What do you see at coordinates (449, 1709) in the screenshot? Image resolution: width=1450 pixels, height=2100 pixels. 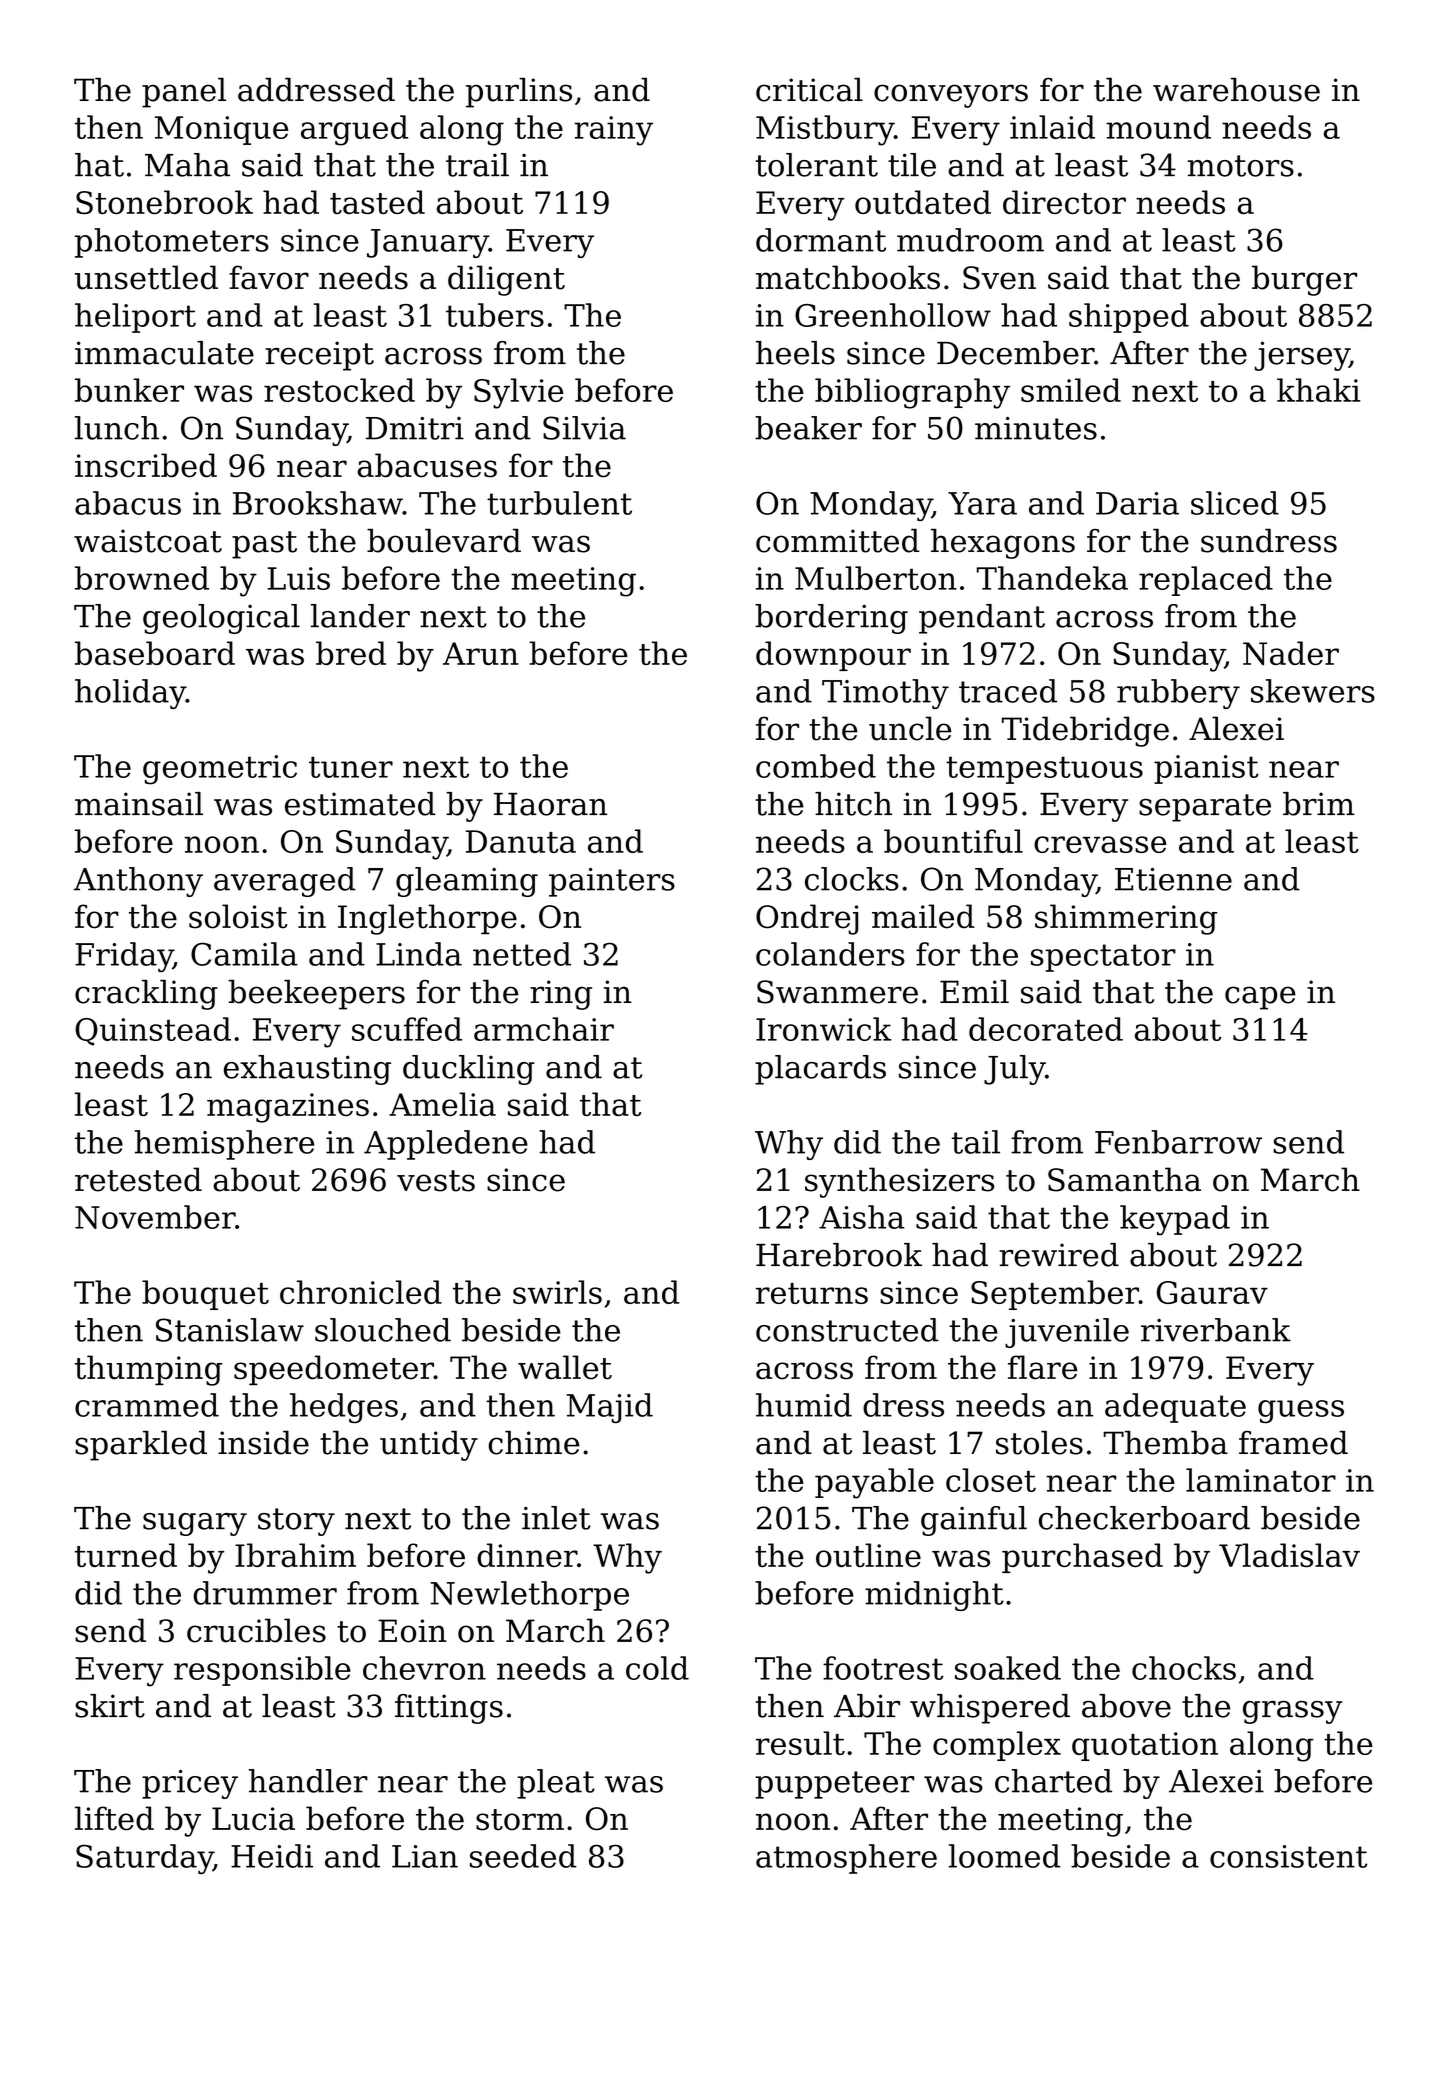 I see `fittings` at bounding box center [449, 1709].
